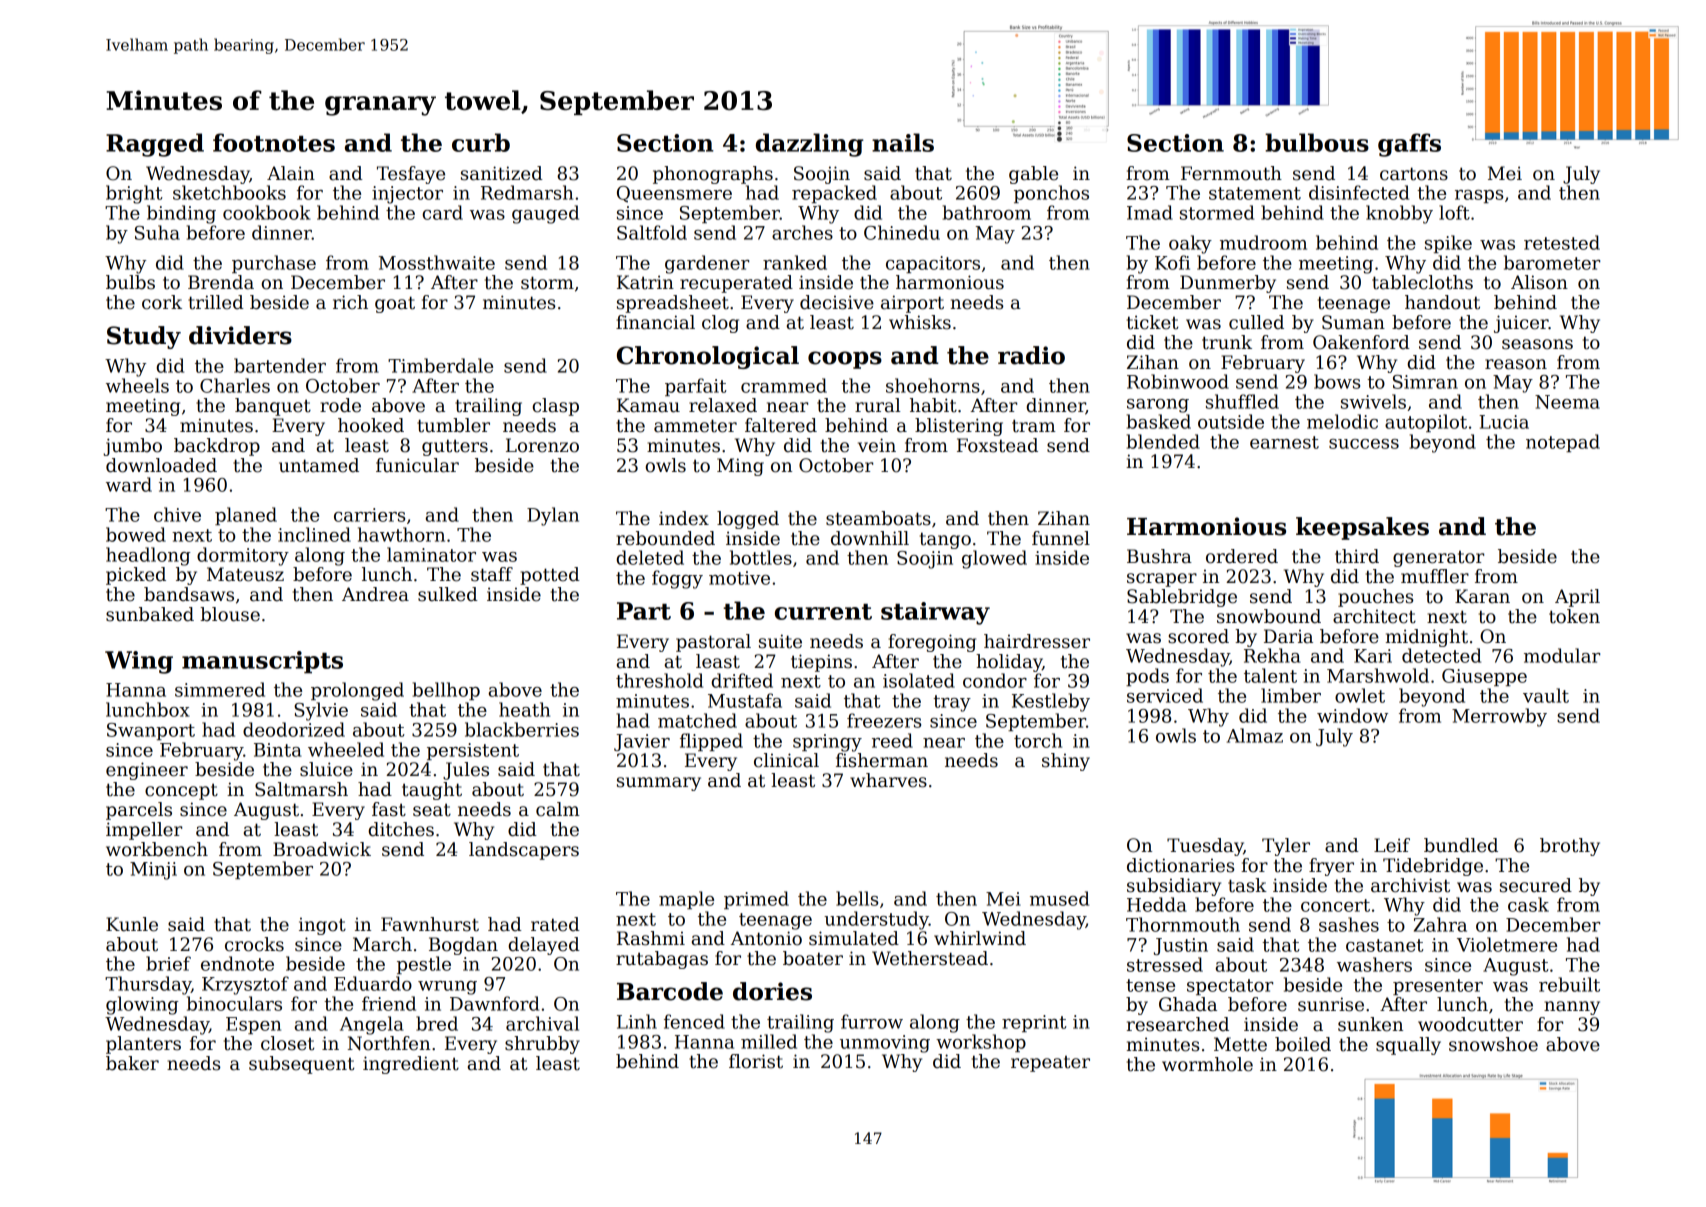 This screenshot has height=1207, width=1706. Describe the element at coordinates (1352, 715) in the screenshot. I see `window` at that location.
